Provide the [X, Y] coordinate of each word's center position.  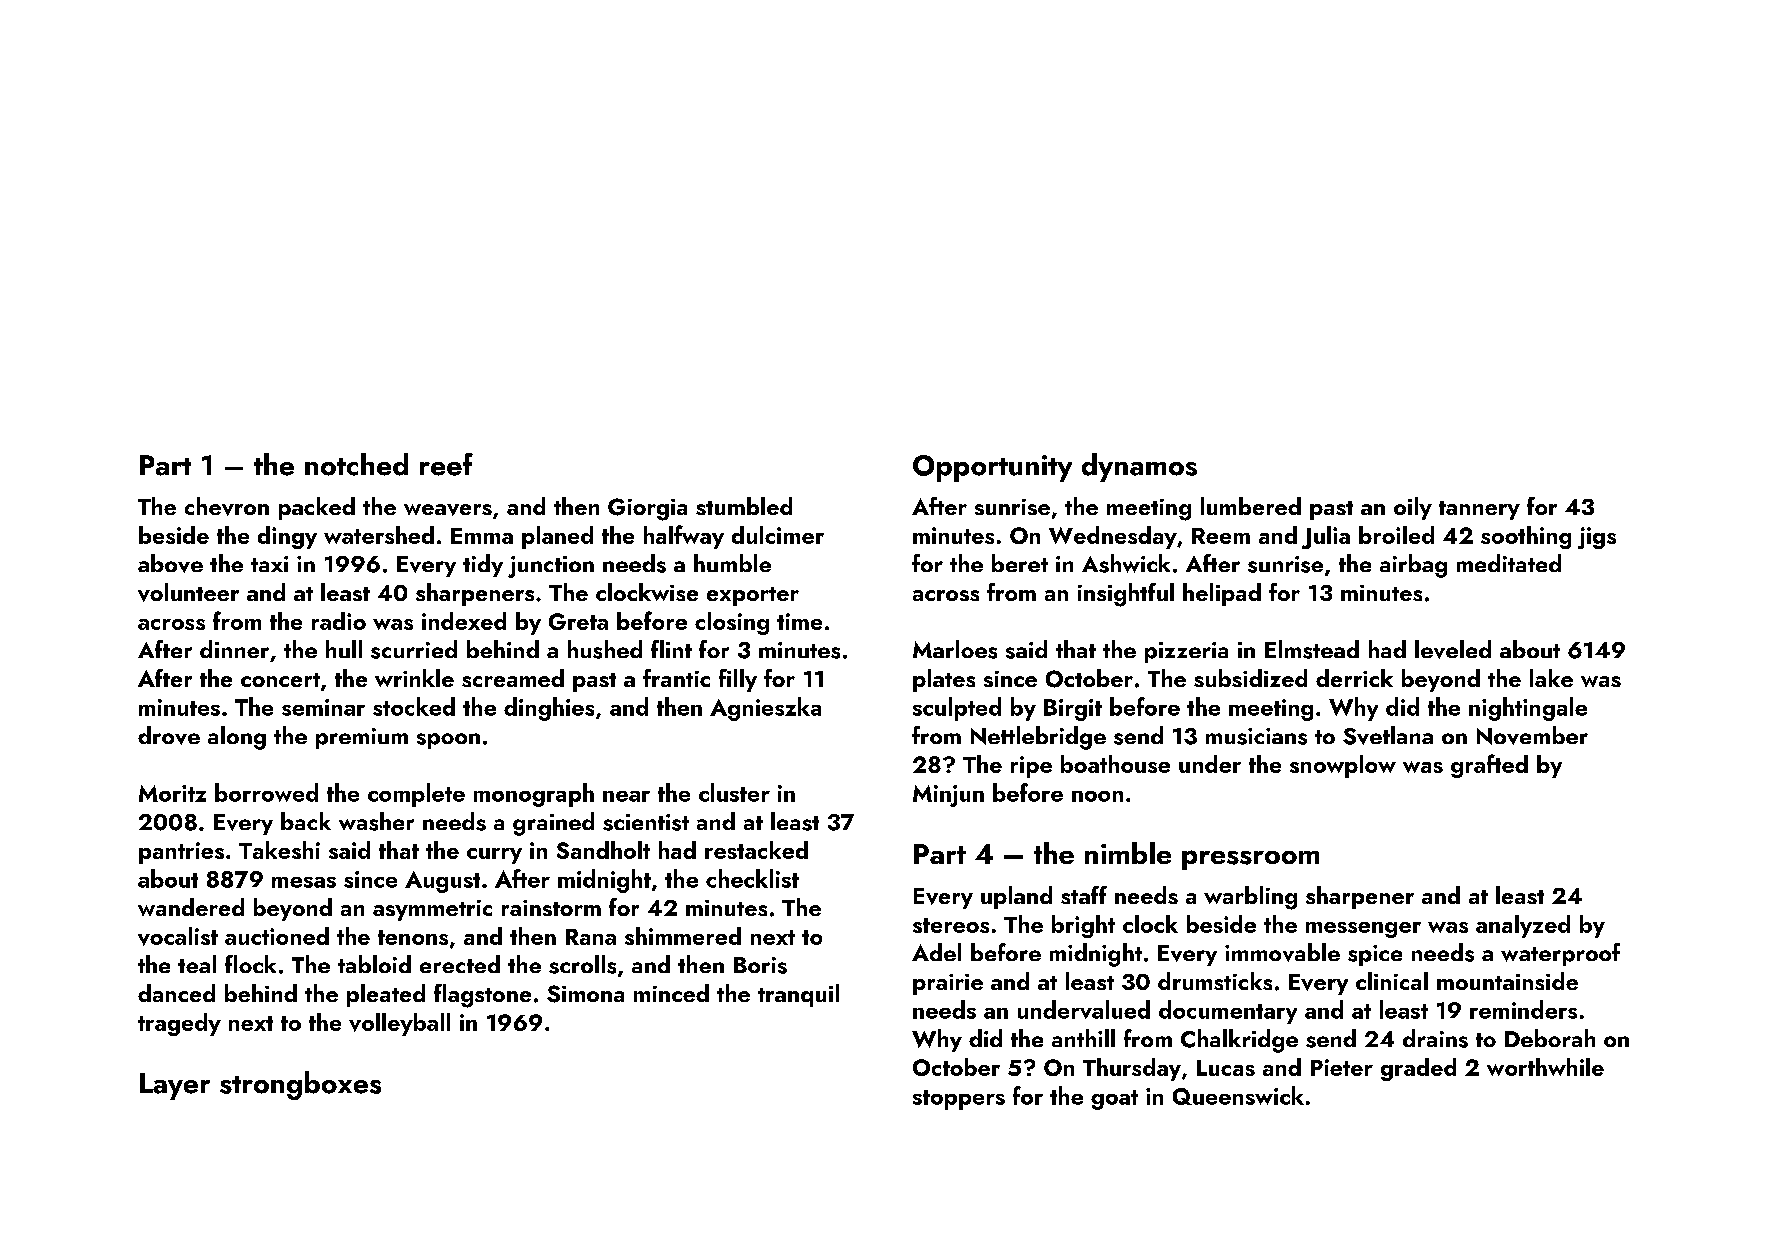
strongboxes [300, 1085]
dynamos [1139, 467]
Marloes [955, 649]
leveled [1453, 649]
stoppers [959, 1100]
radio [339, 621]
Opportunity [992, 468]
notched [356, 464]
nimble [1128, 853]
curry [494, 856]
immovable [1282, 952]
